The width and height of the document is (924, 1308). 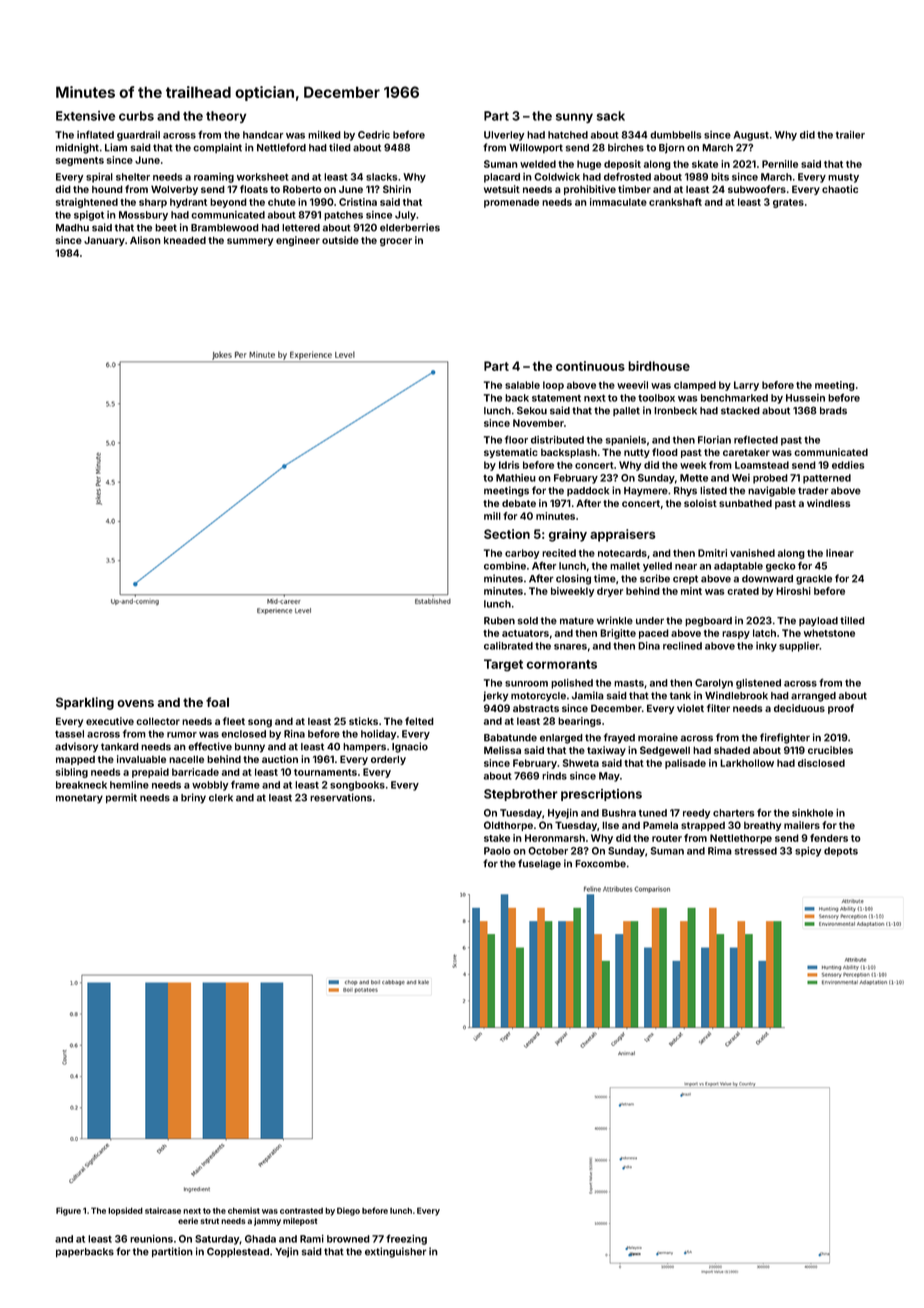 I want to click on stacked, so click(x=740, y=411).
